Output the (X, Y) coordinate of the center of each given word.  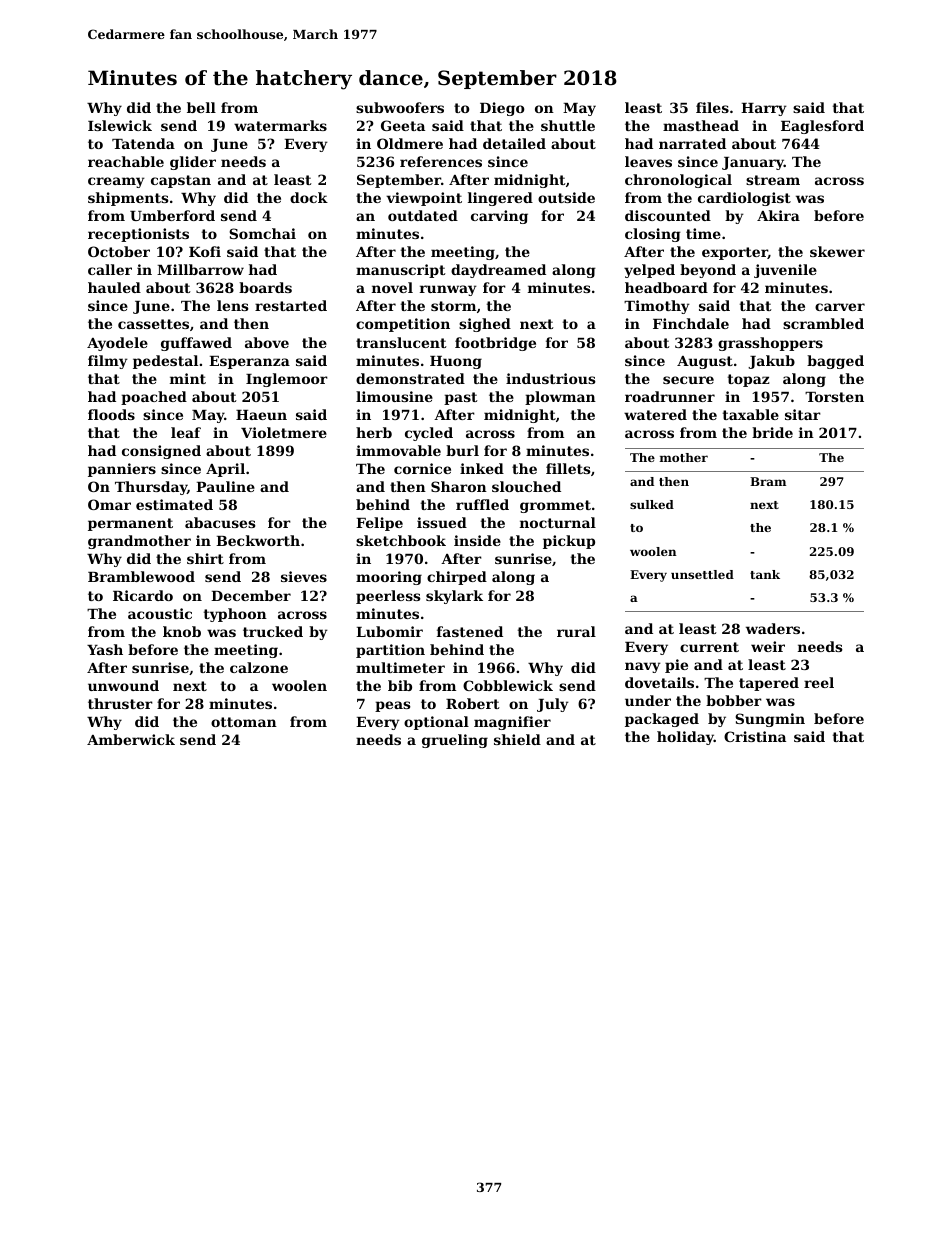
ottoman (244, 722)
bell (201, 107)
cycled (429, 434)
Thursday (151, 488)
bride (772, 432)
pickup (569, 542)
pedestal (165, 362)
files (712, 107)
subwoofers (400, 107)
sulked (652, 504)
